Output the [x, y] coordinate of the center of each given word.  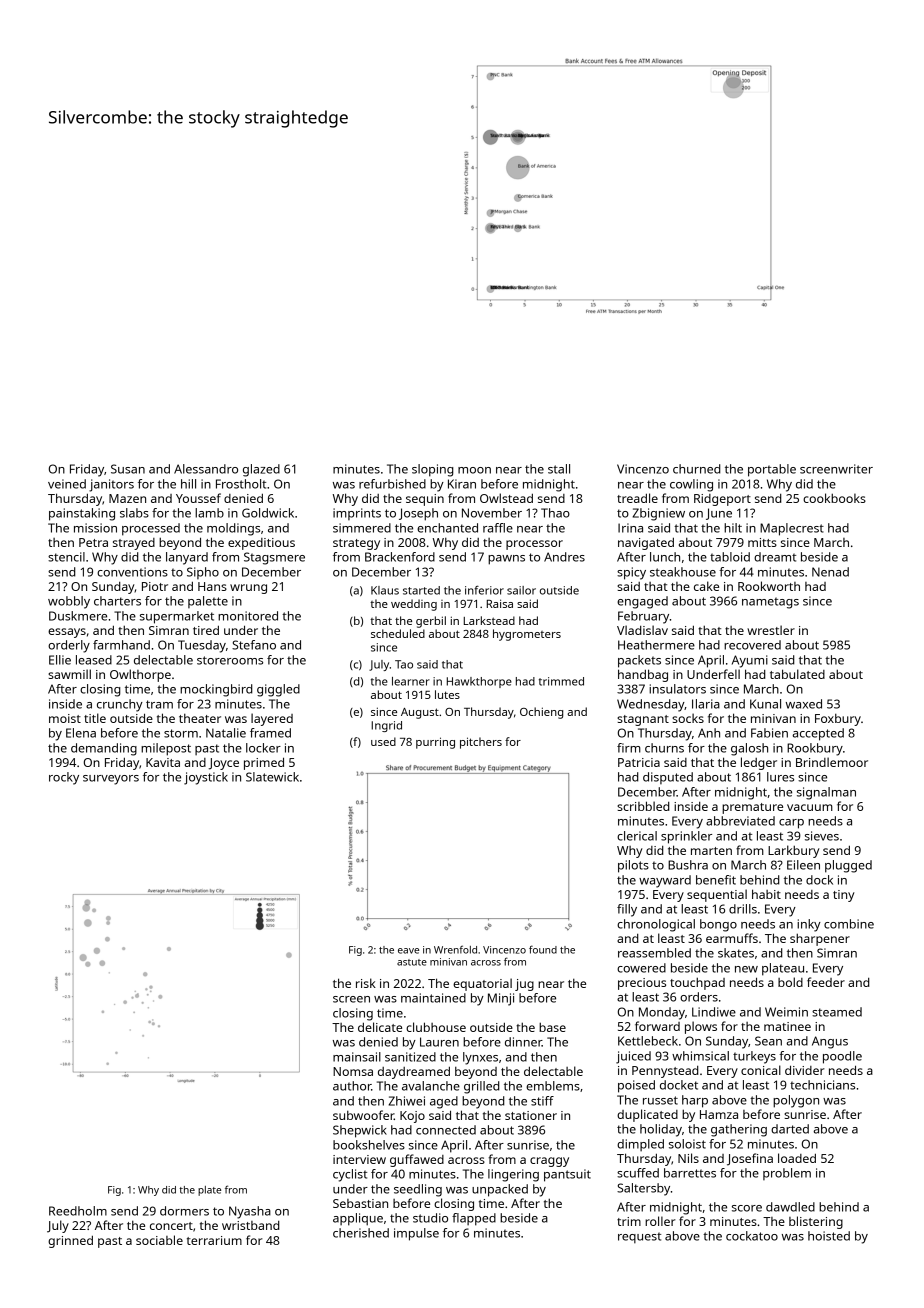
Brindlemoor [832, 762]
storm [181, 733]
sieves [822, 836]
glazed [261, 470]
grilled [482, 1087]
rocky [64, 778]
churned [697, 469]
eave [408, 951]
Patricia [639, 762]
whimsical [700, 1056]
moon [474, 470]
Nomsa [353, 1071]
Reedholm [78, 1211]
